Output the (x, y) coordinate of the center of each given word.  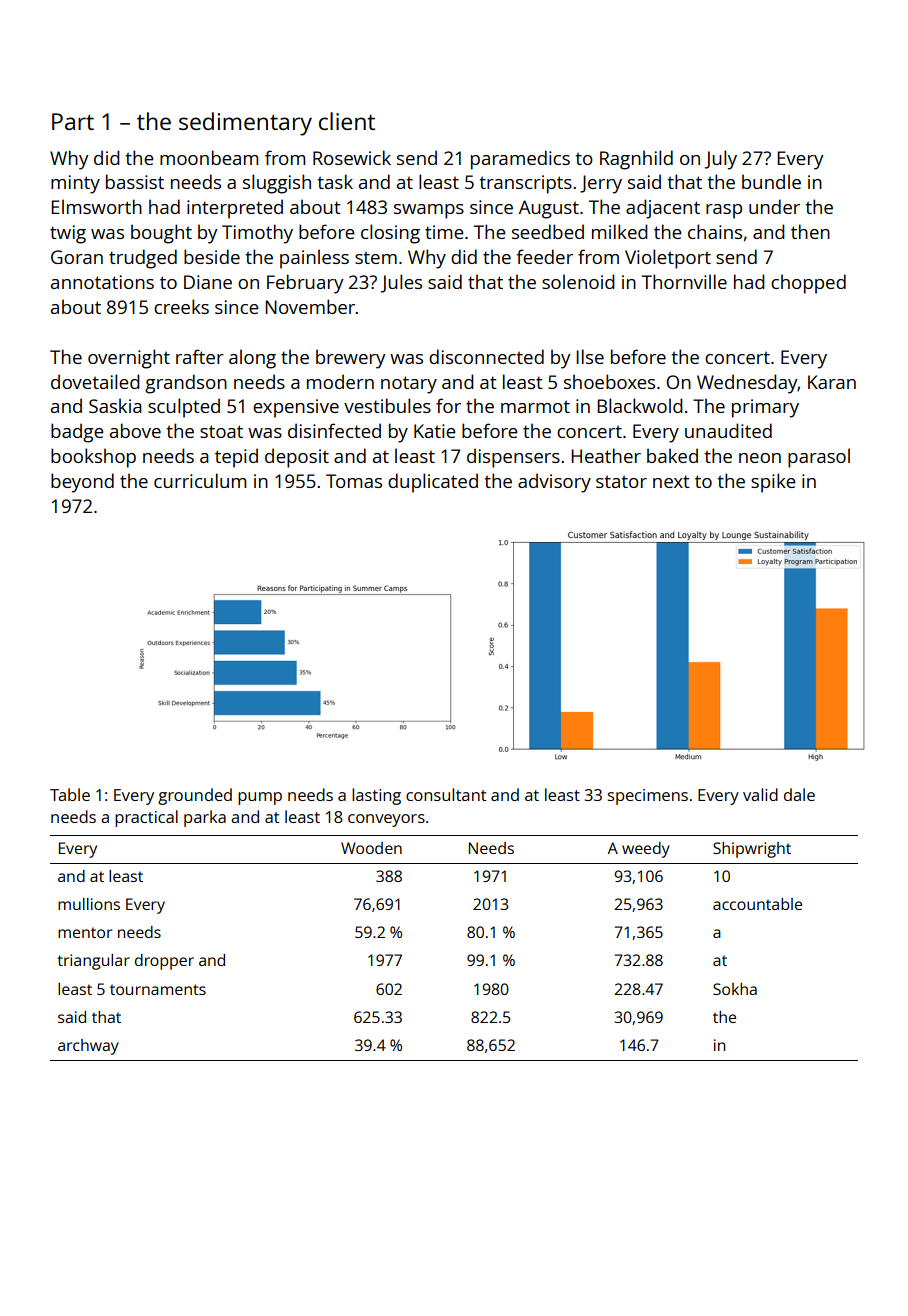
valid (760, 794)
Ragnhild (636, 160)
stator (621, 481)
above (135, 430)
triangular (93, 962)
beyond (82, 483)
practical (146, 818)
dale (799, 794)
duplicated (433, 483)
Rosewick (352, 157)
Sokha (735, 989)
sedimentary (245, 124)
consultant (446, 794)
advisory (554, 483)
